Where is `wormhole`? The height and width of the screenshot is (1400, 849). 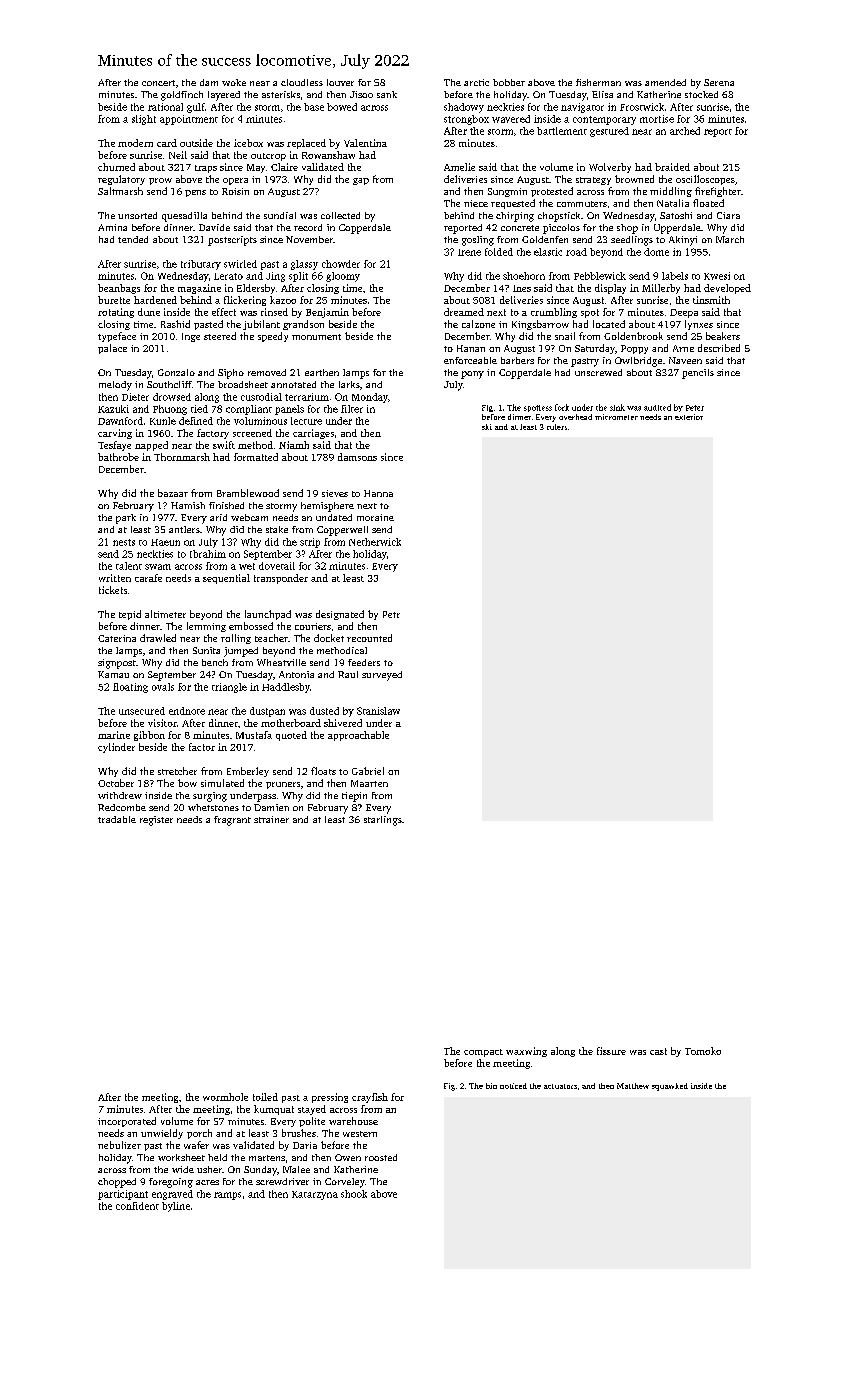
wormhole is located at coordinates (225, 1097).
